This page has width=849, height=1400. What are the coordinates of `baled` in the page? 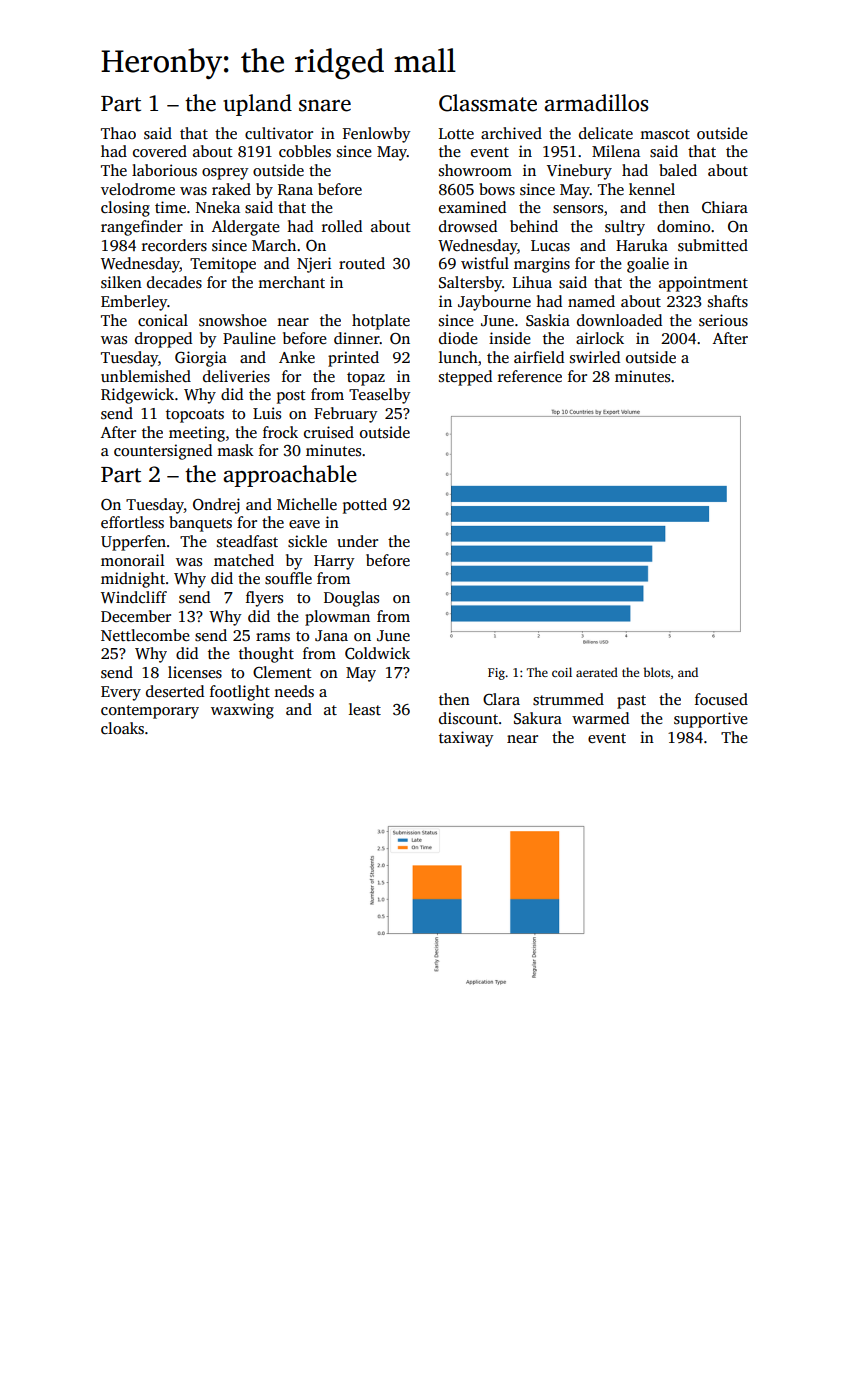 It's located at (678, 170).
